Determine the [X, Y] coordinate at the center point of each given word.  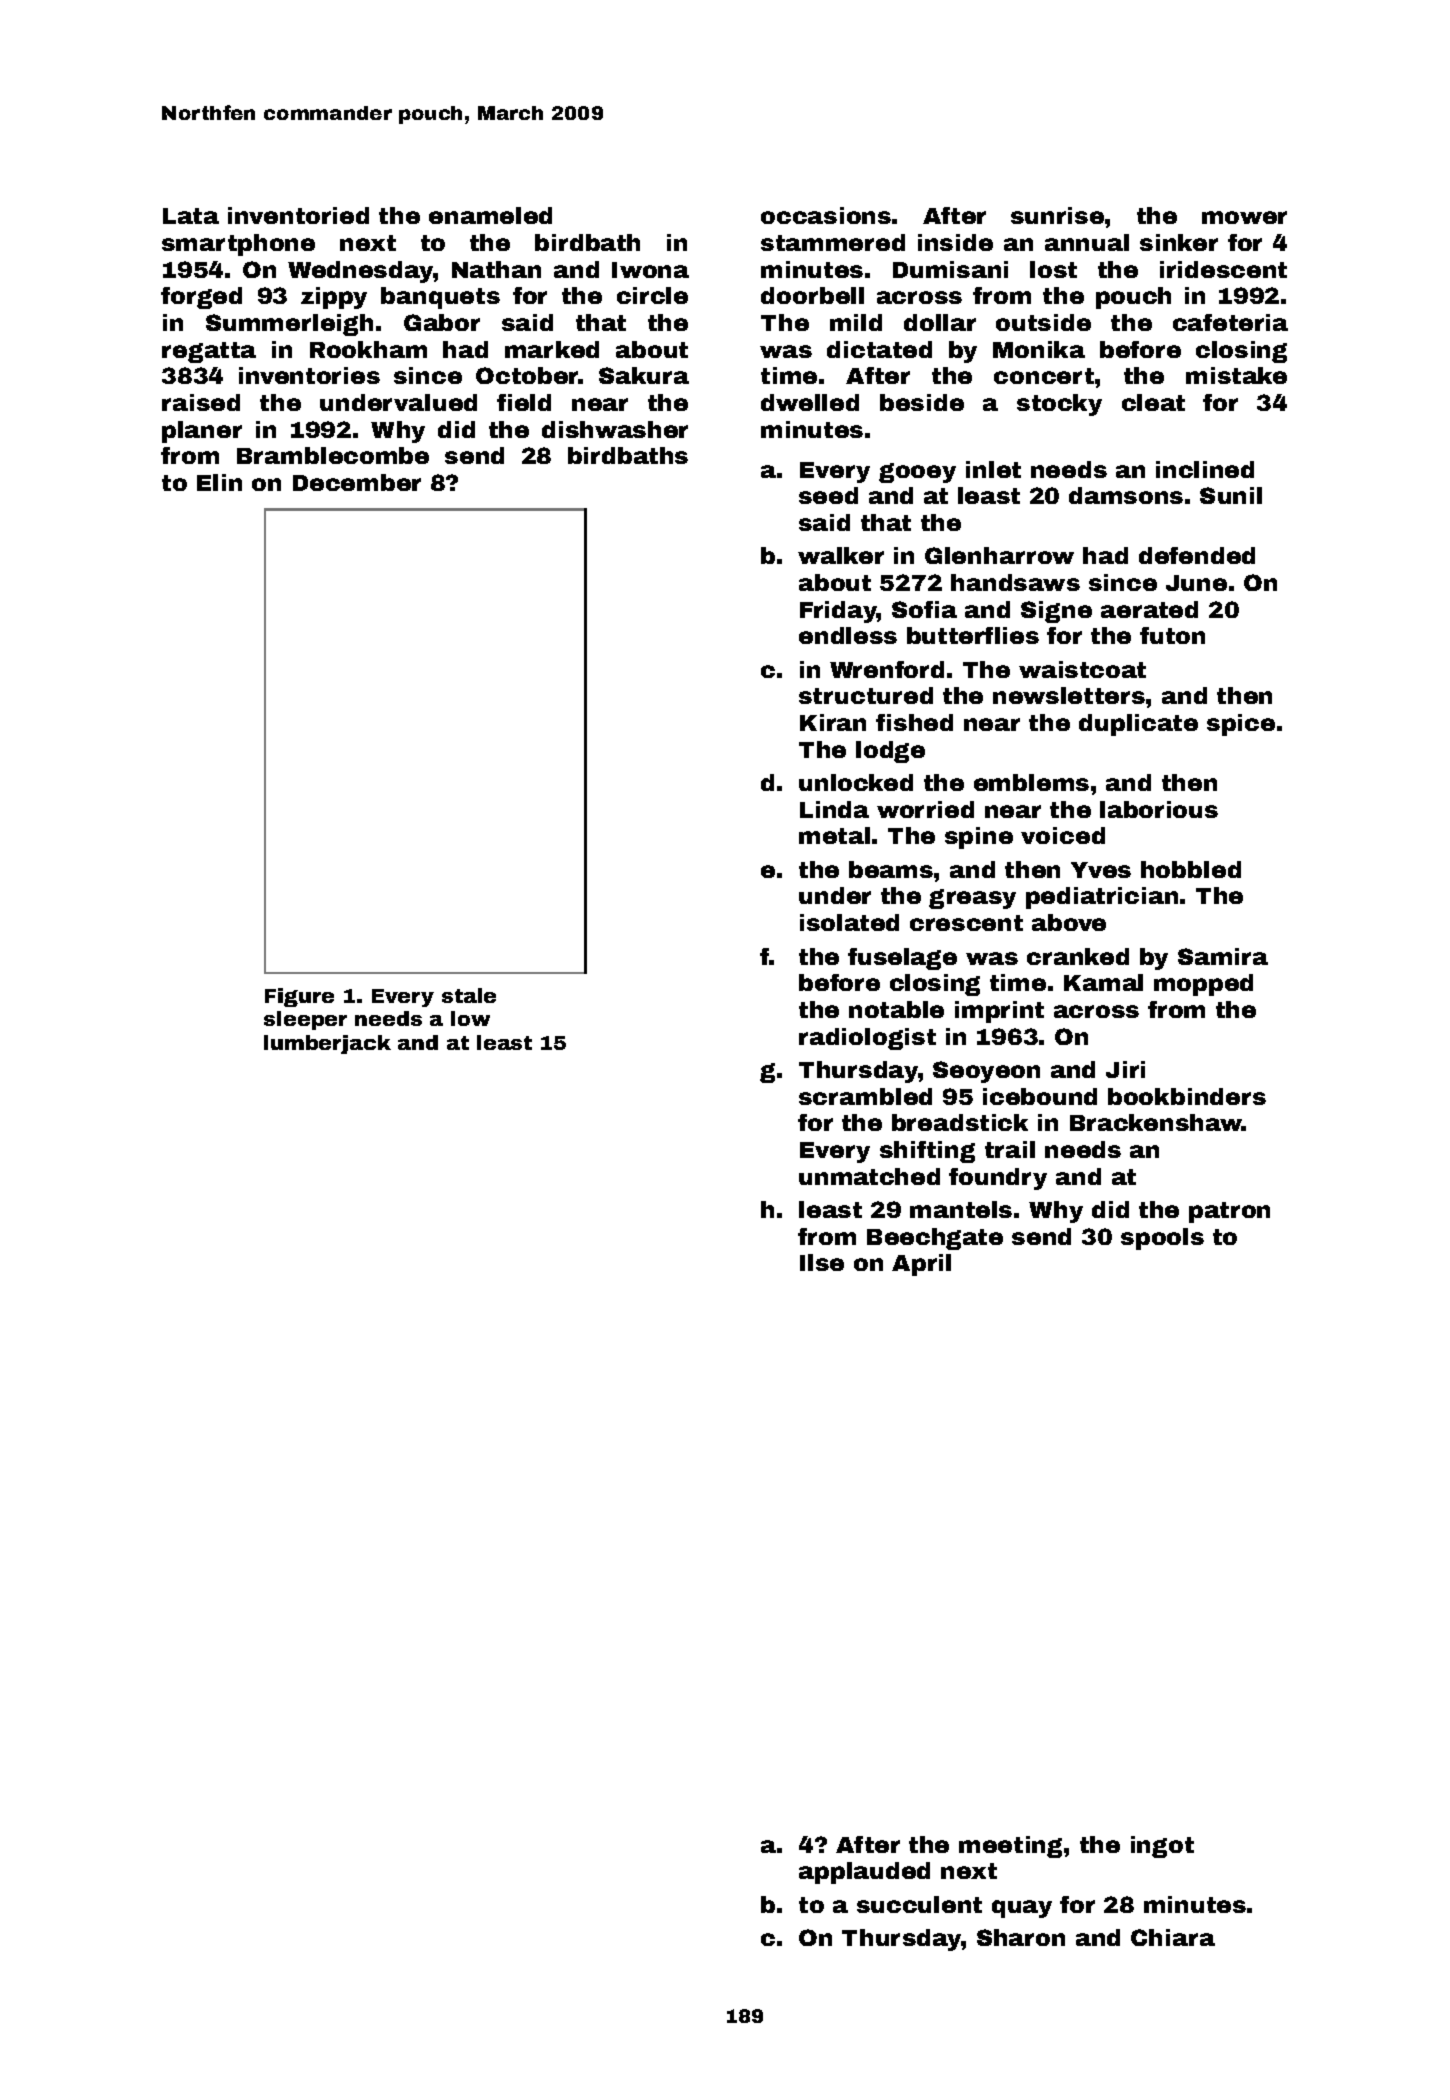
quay [1022, 1909]
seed [828, 495]
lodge [890, 752]
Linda [834, 809]
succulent [919, 1904]
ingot [1162, 1847]
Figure [299, 997]
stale [469, 995]
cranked [1078, 956]
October [527, 375]
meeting [1010, 1847]
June [1196, 583]
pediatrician [1102, 898]
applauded [864, 1873]
